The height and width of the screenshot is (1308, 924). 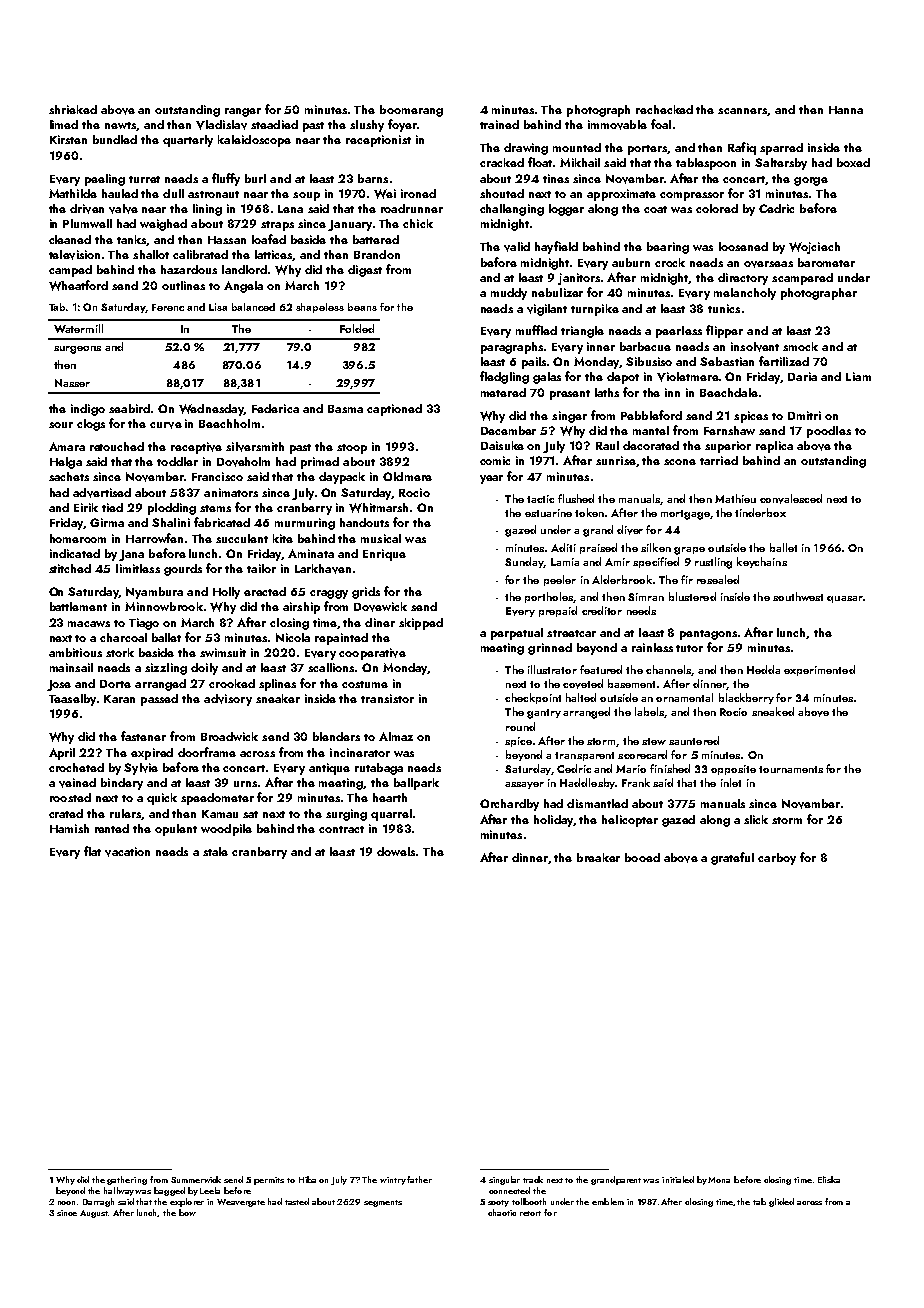 What do you see at coordinates (491, 479) in the screenshot?
I see `year` at bounding box center [491, 479].
